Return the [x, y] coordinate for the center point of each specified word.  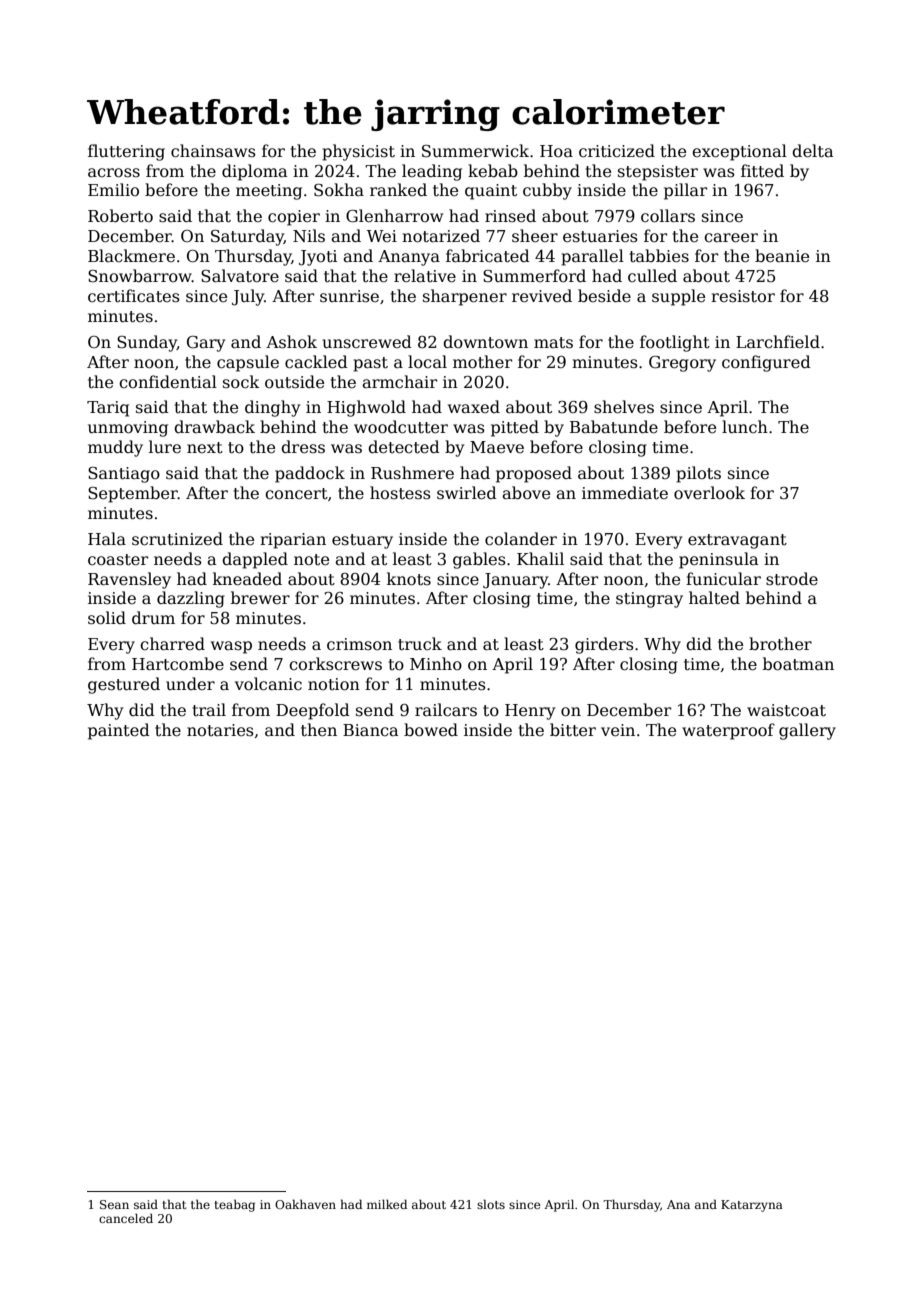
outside [294, 382]
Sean [114, 1204]
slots [491, 1204]
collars [668, 216]
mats [553, 343]
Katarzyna [752, 1206]
